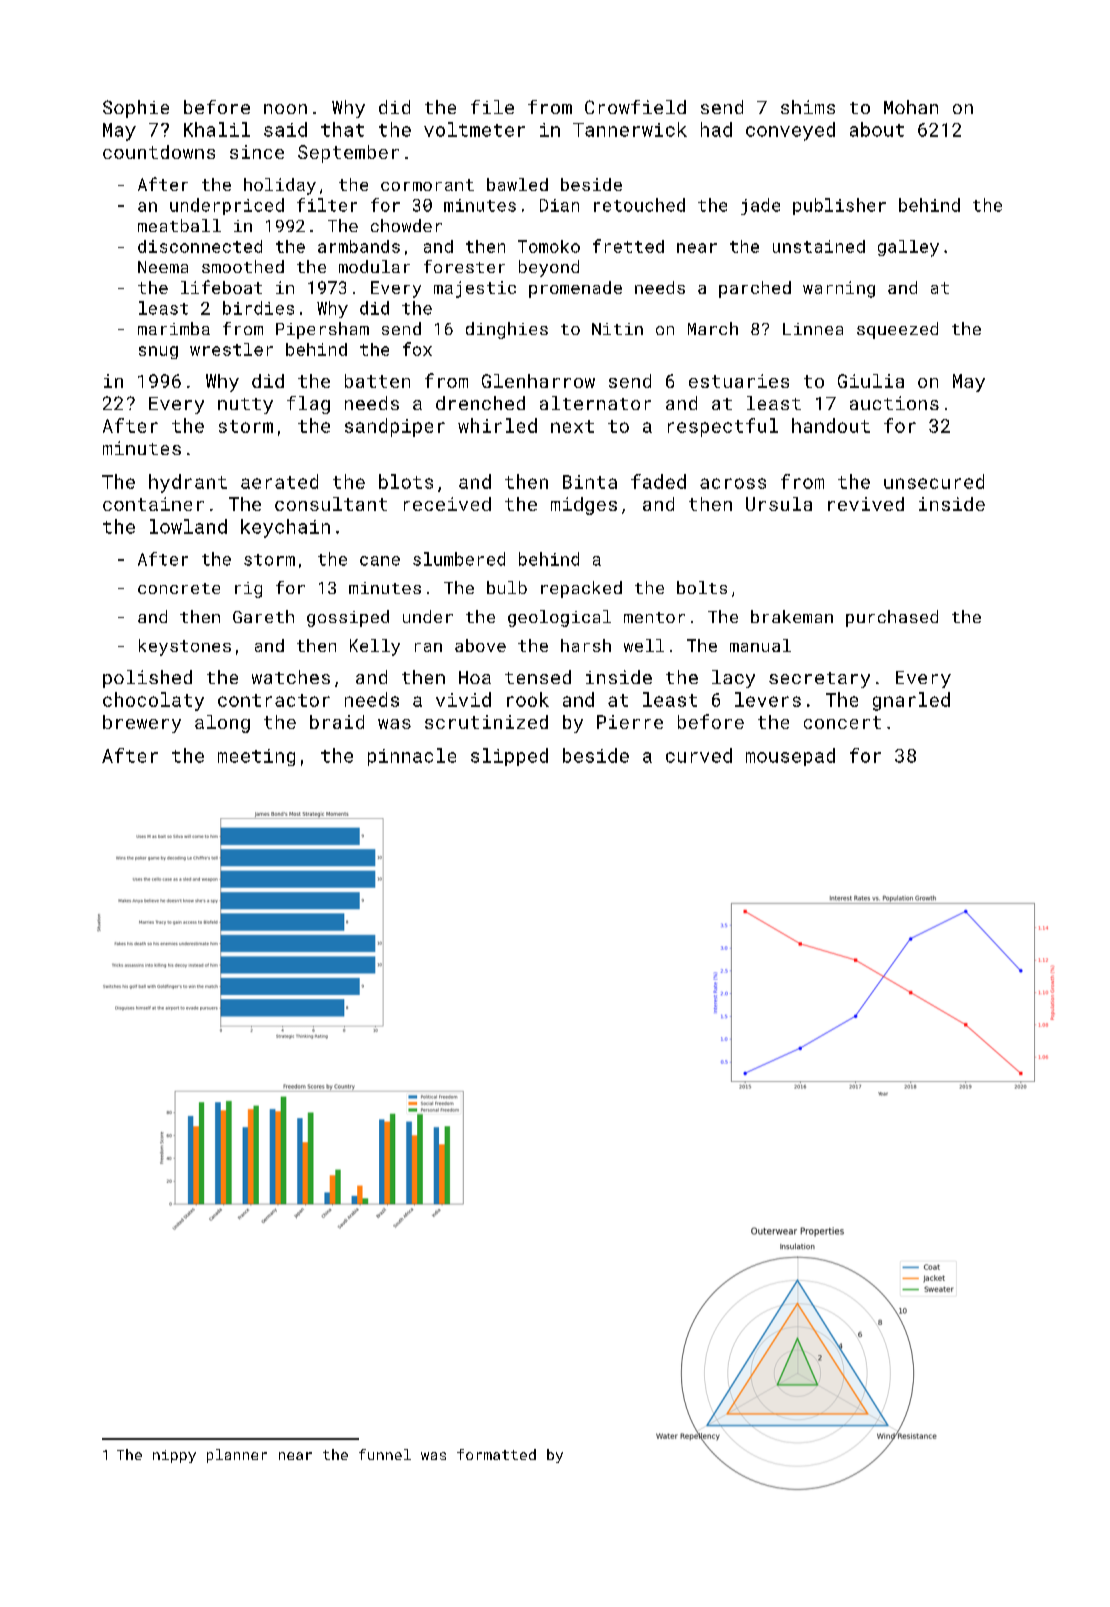 This screenshot has height=1607, width=1110. I want to click on planner, so click(237, 1456).
